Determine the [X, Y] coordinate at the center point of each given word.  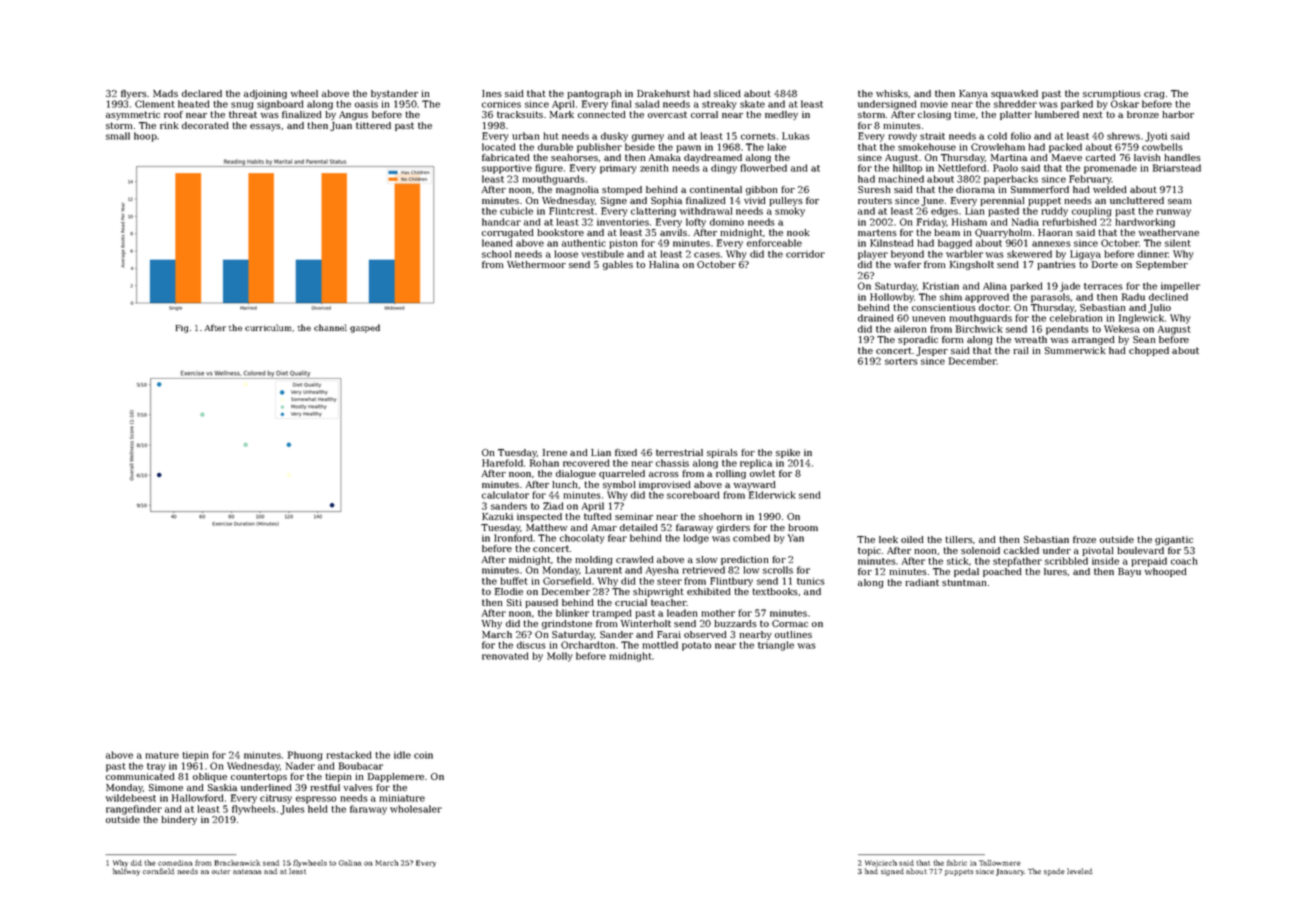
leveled [1079, 871]
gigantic [1174, 540]
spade [1054, 872]
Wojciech [881, 863]
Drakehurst [663, 93]
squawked [1014, 94]
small [118, 136]
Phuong [305, 756]
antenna [247, 871]
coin [423, 755]
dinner [1153, 254]
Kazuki [497, 516]
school [496, 254]
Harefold [502, 463]
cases [707, 255]
